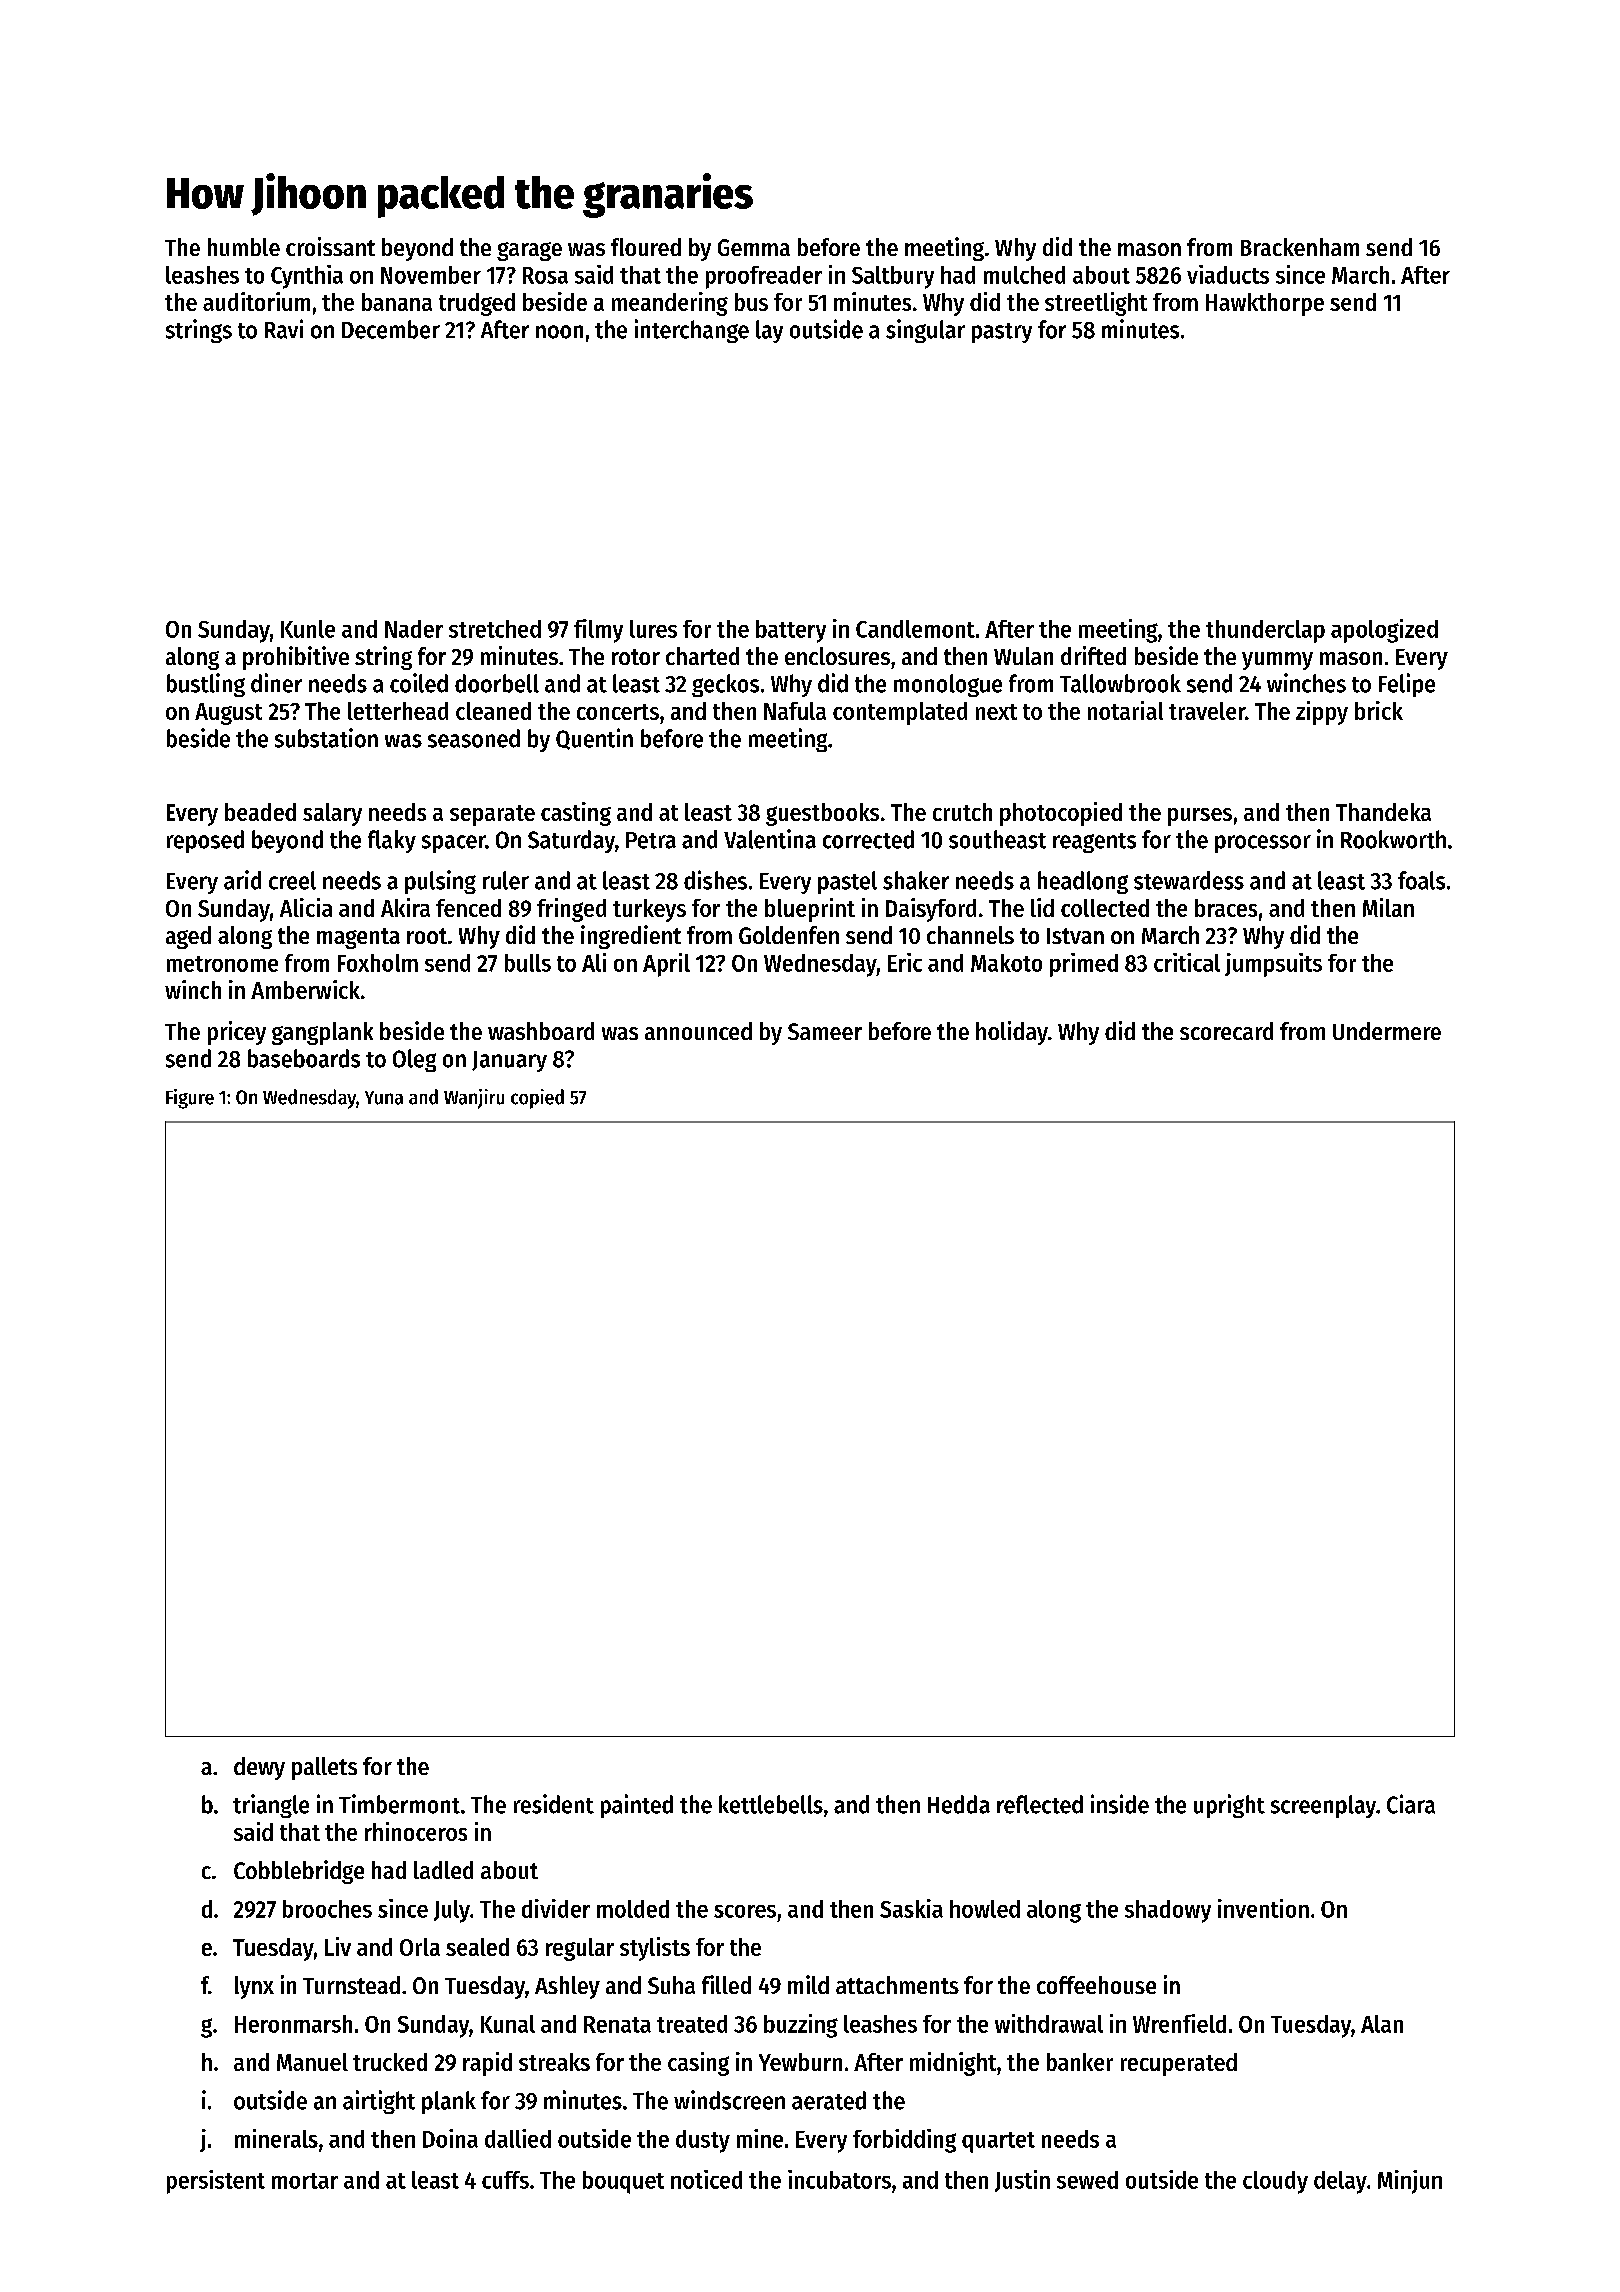 The width and height of the document is (1620, 2292). Describe the element at coordinates (1273, 965) in the document. I see `jumpsuits` at that location.
